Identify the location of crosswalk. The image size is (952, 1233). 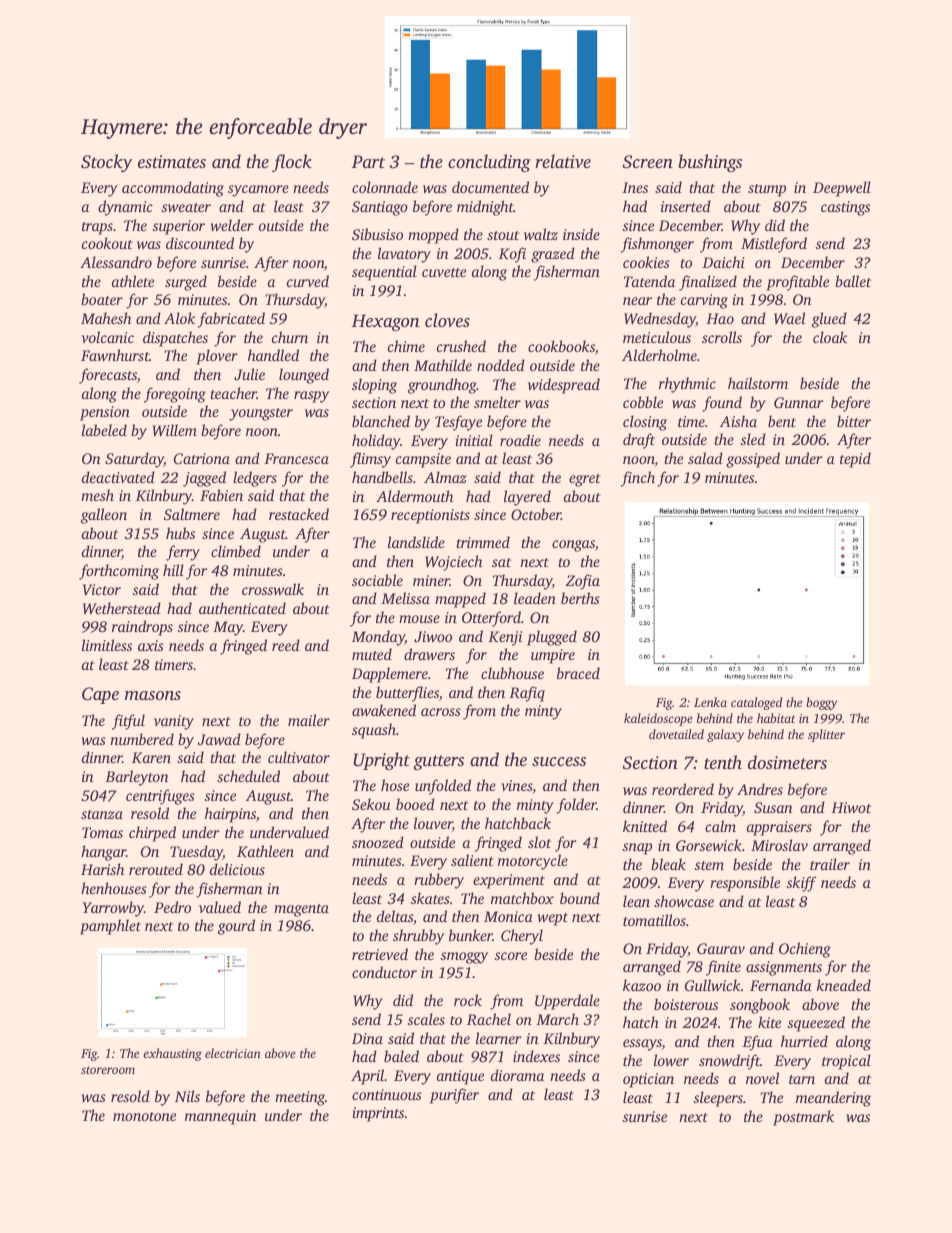
(273, 589).
